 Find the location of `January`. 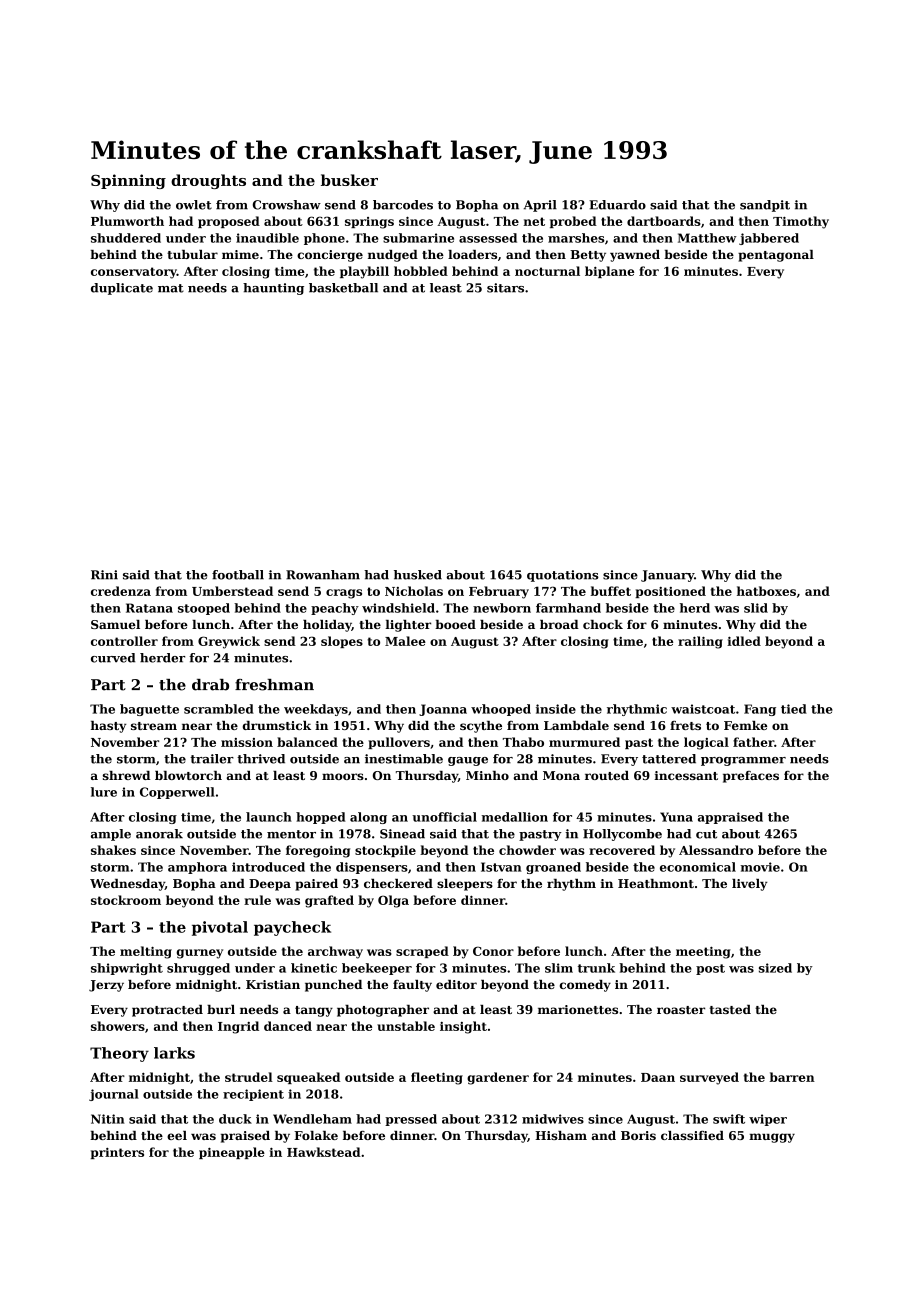

January is located at coordinates (667, 576).
